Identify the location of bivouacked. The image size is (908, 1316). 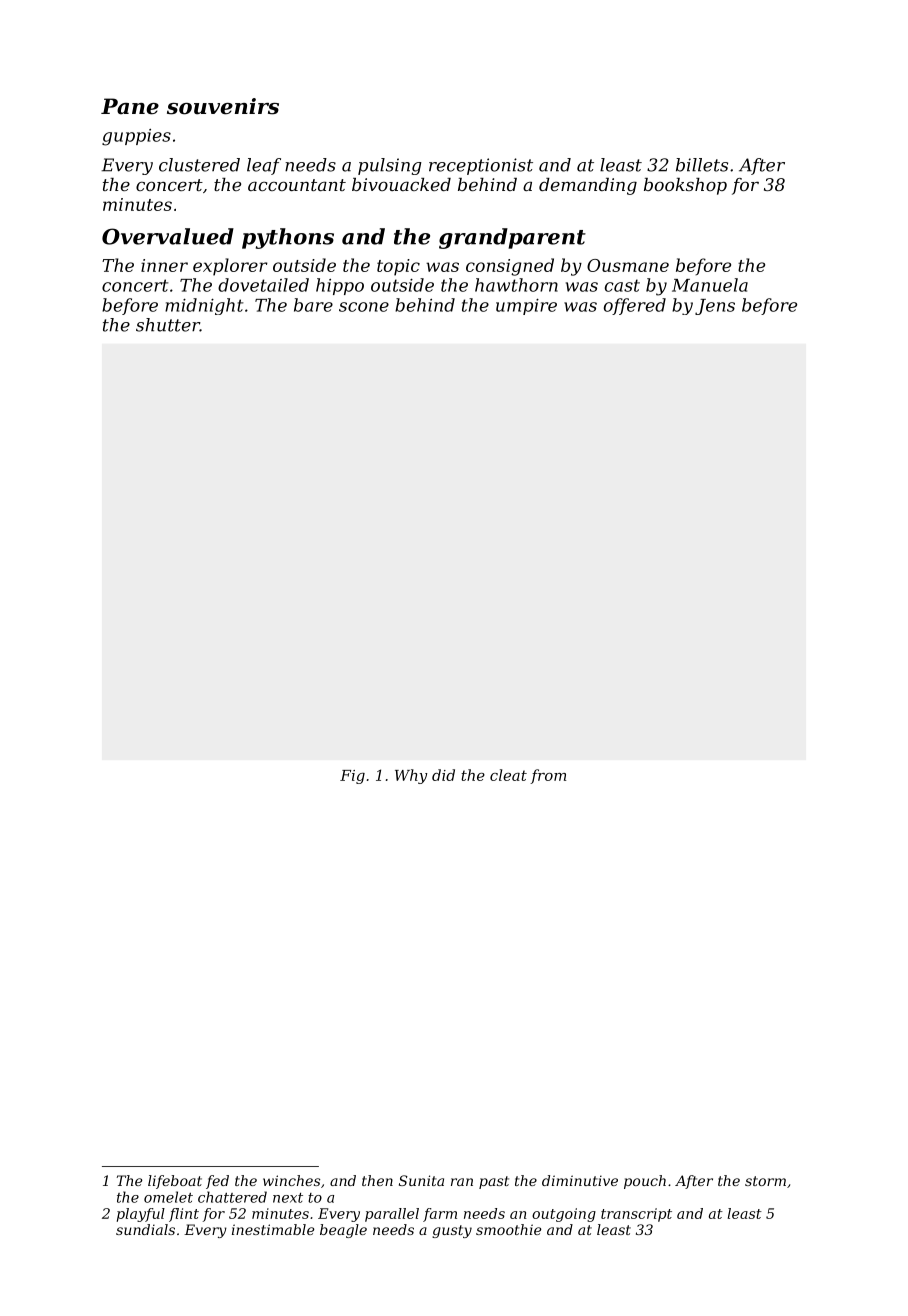
(401, 184).
